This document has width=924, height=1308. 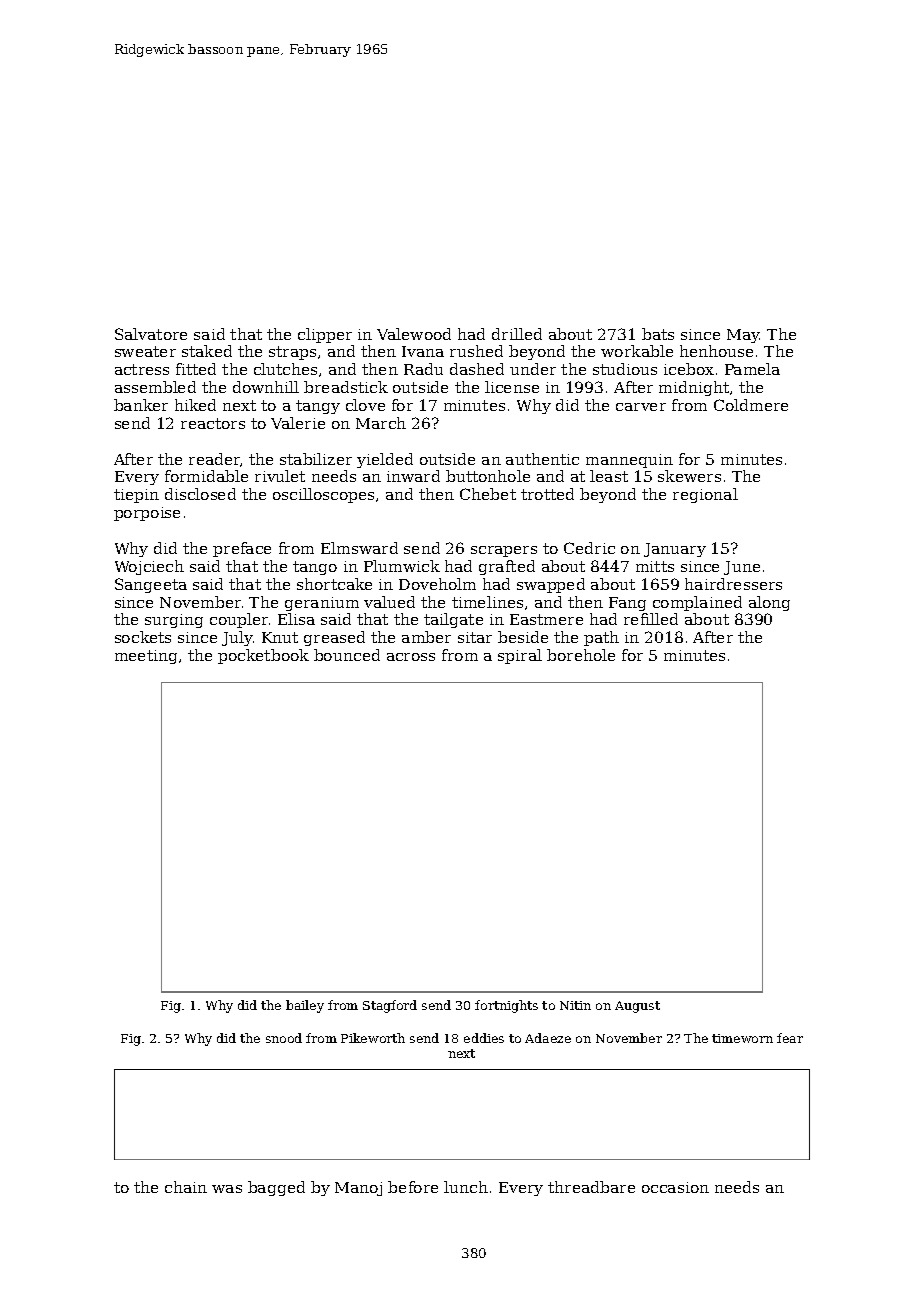 What do you see at coordinates (381, 423) in the document?
I see `March` at bounding box center [381, 423].
